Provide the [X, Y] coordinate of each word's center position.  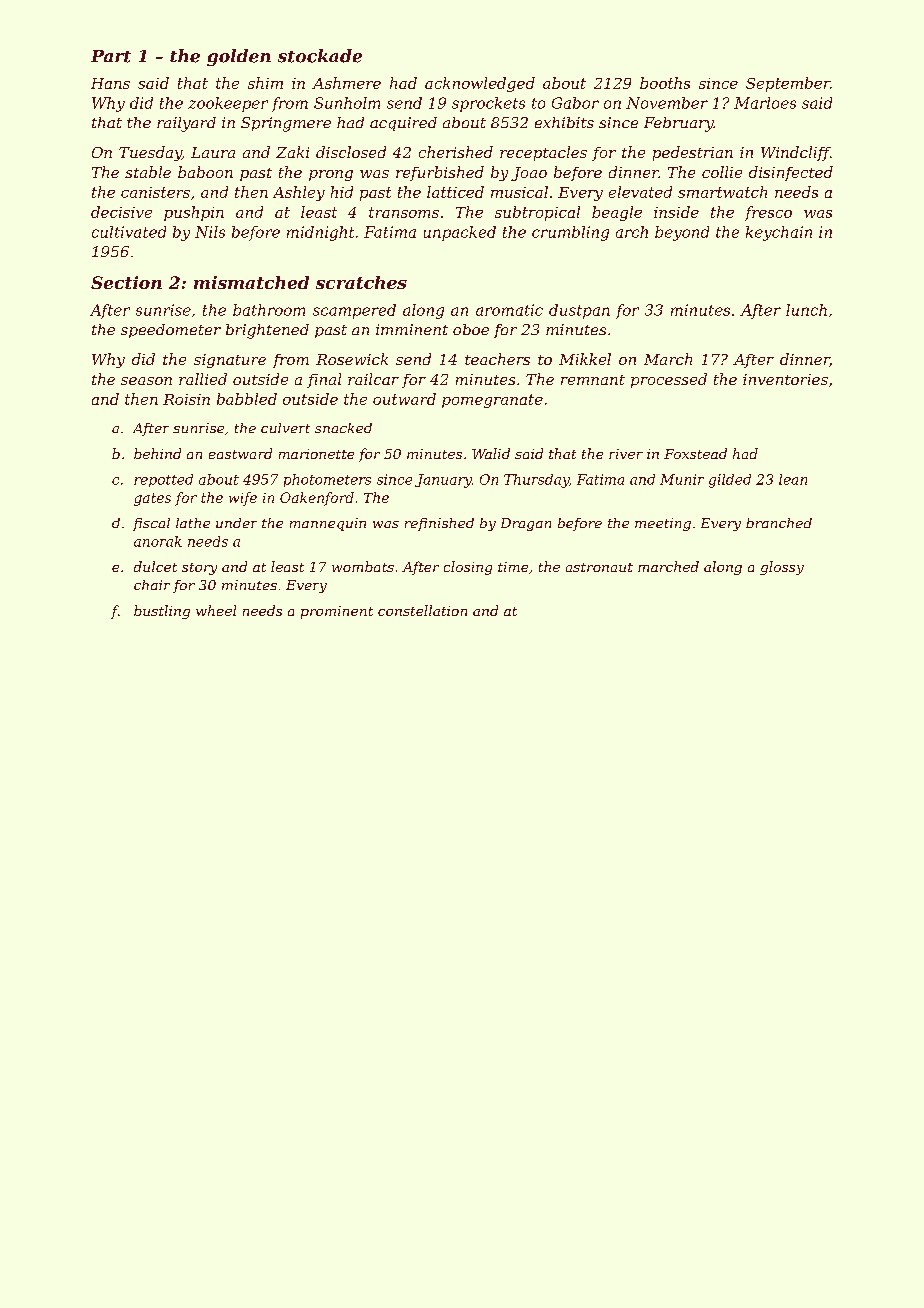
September [788, 84]
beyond [682, 233]
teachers [497, 359]
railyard [186, 124]
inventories [785, 379]
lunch [806, 310]
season [146, 381]
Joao [529, 174]
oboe [471, 329]
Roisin [186, 399]
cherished [456, 152]
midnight [320, 233]
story [199, 569]
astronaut [599, 567]
